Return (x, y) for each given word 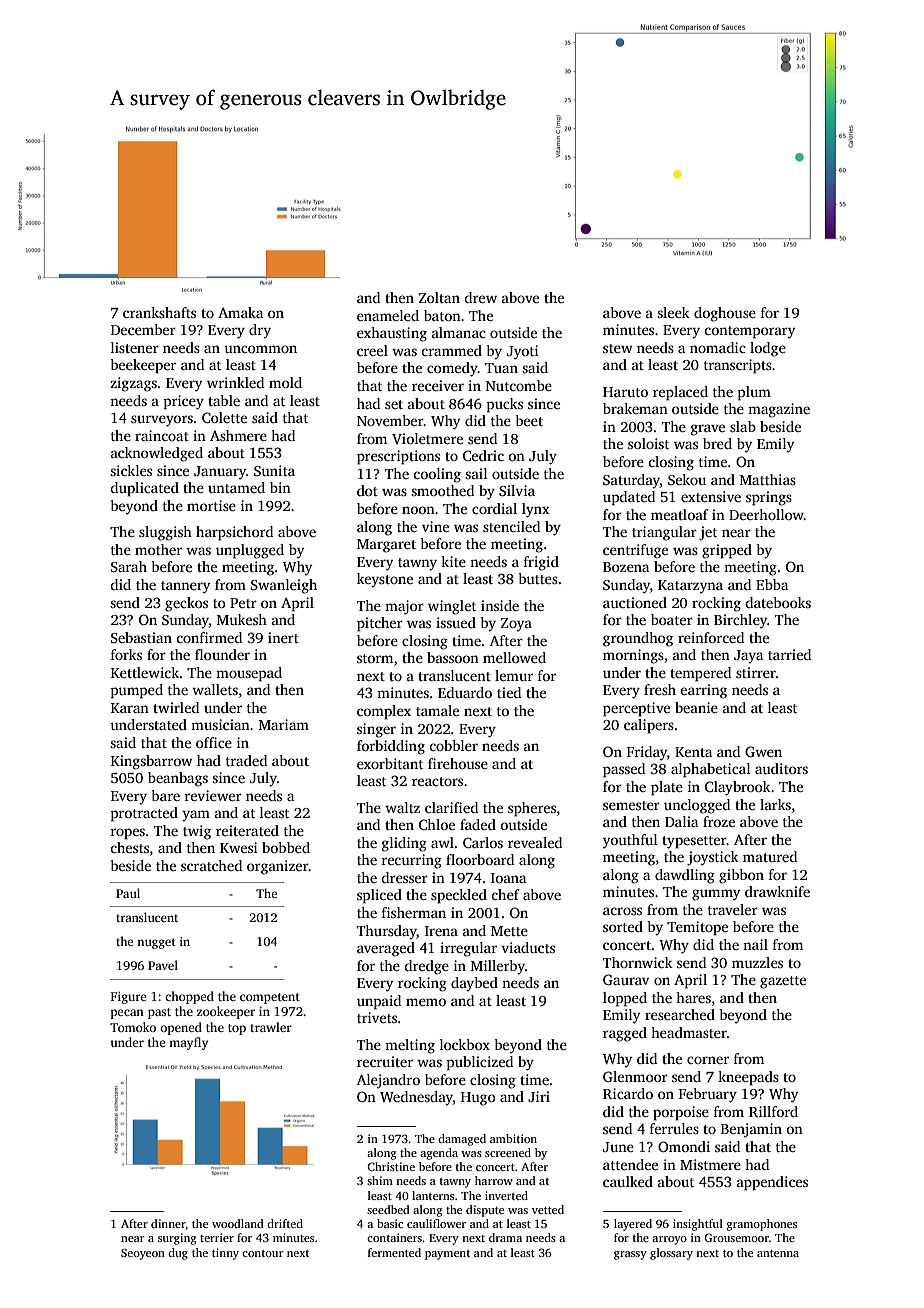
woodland (238, 1223)
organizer (277, 867)
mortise (211, 505)
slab (743, 426)
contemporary (749, 332)
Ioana (508, 878)
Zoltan (439, 297)
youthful (630, 841)
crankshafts (159, 312)
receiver (438, 385)
